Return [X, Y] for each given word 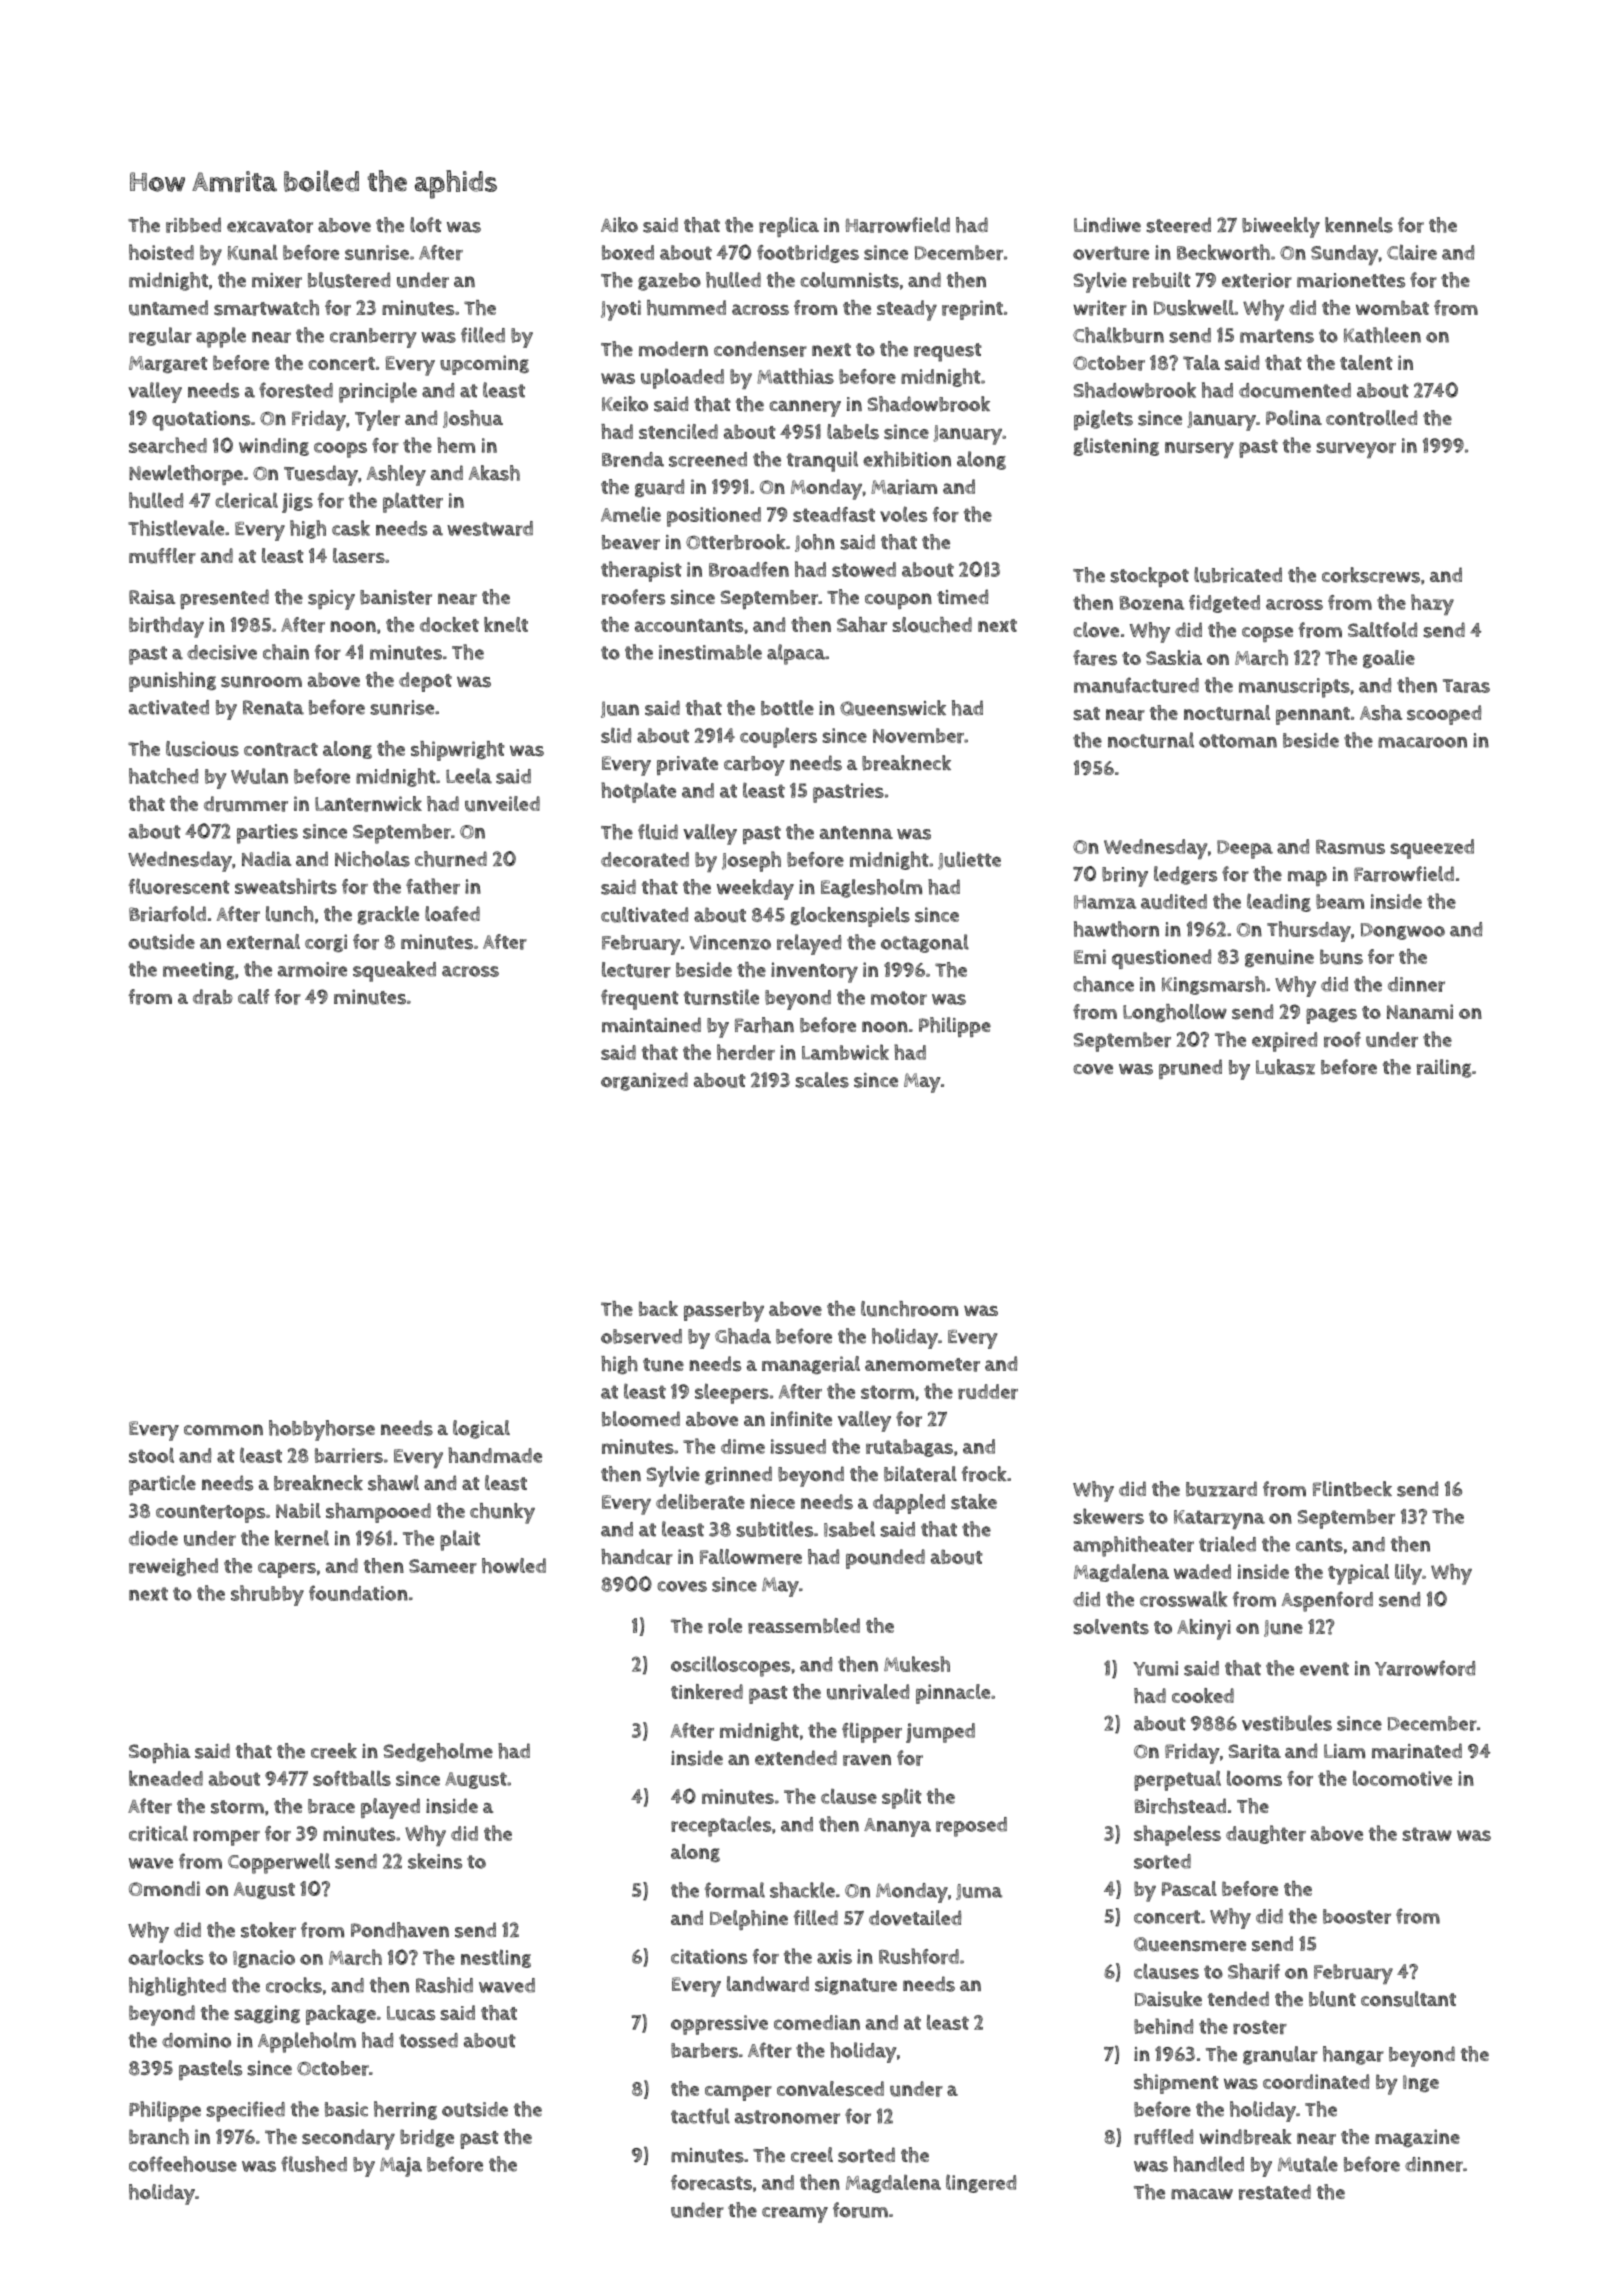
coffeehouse [183, 2164]
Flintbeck [1352, 1489]
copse [1267, 634]
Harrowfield [898, 225]
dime [743, 1446]
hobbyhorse [322, 1430]
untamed [168, 308]
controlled [1371, 418]
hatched [163, 776]
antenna [856, 832]
